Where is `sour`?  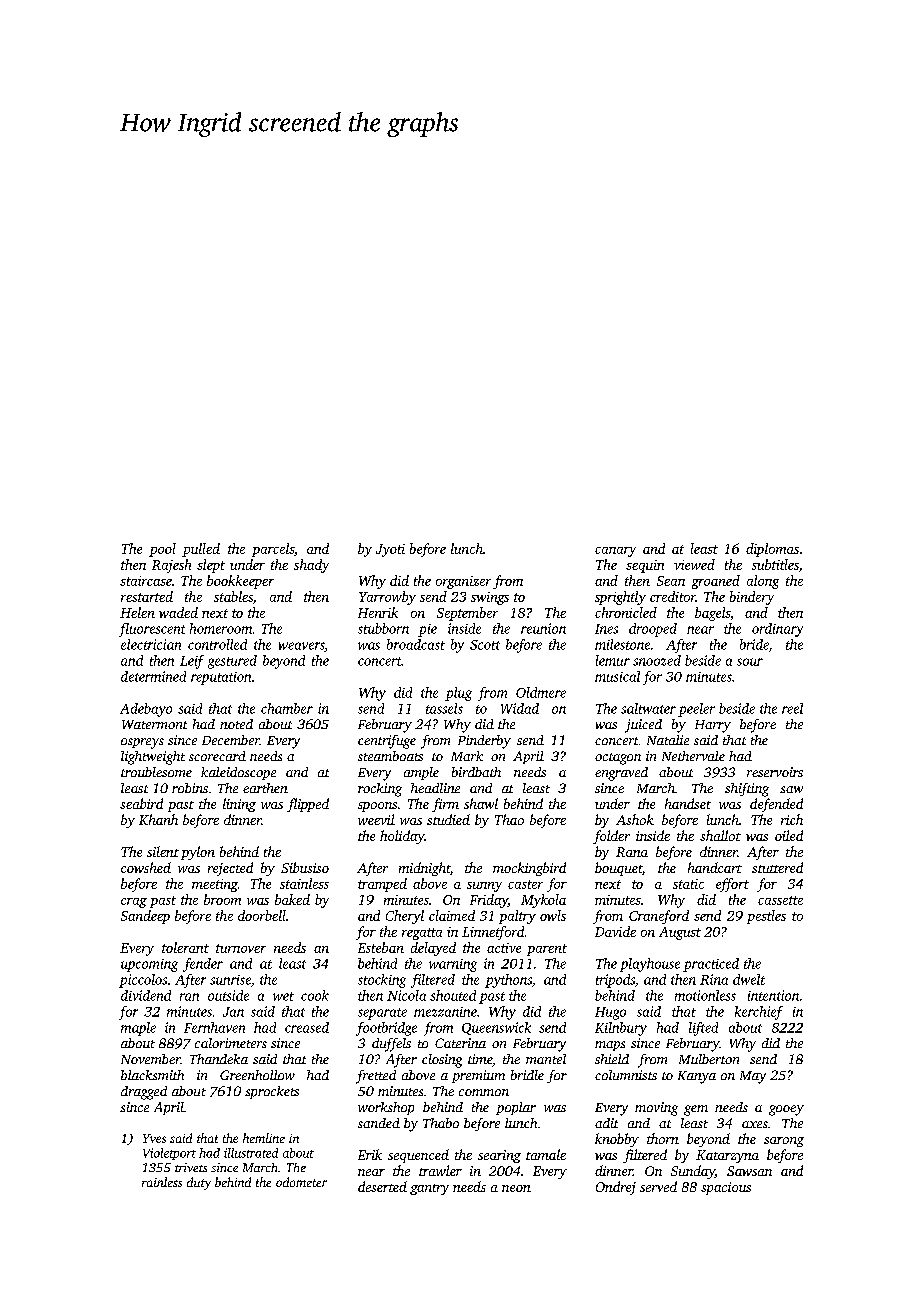
sour is located at coordinates (750, 662).
